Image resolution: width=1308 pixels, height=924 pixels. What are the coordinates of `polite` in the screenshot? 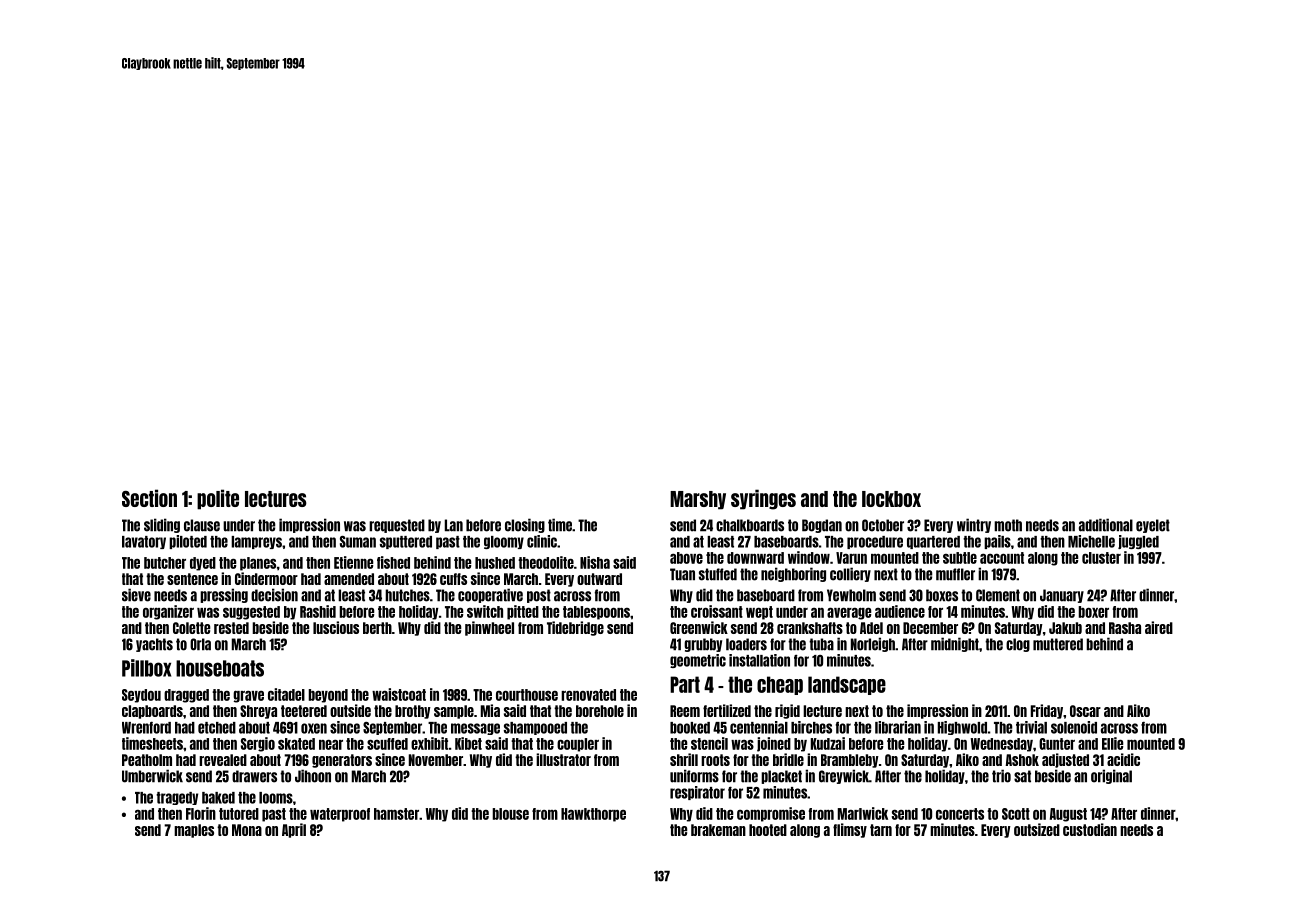 It's located at (218, 499).
